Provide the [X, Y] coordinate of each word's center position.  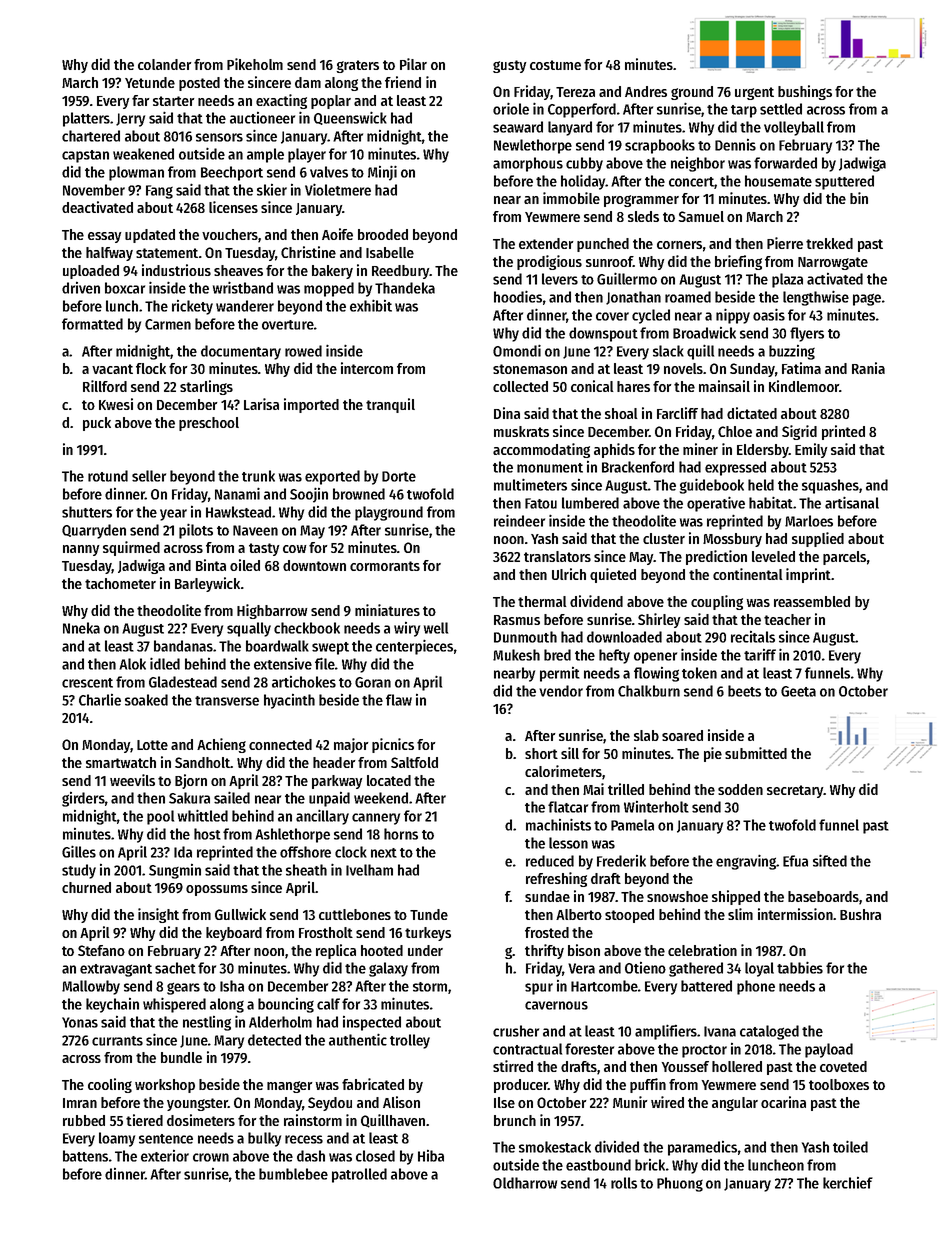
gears [183, 988]
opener [655, 658]
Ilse [504, 1102]
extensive [283, 664]
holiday [583, 182]
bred [557, 655]
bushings [805, 92]
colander [164, 64]
